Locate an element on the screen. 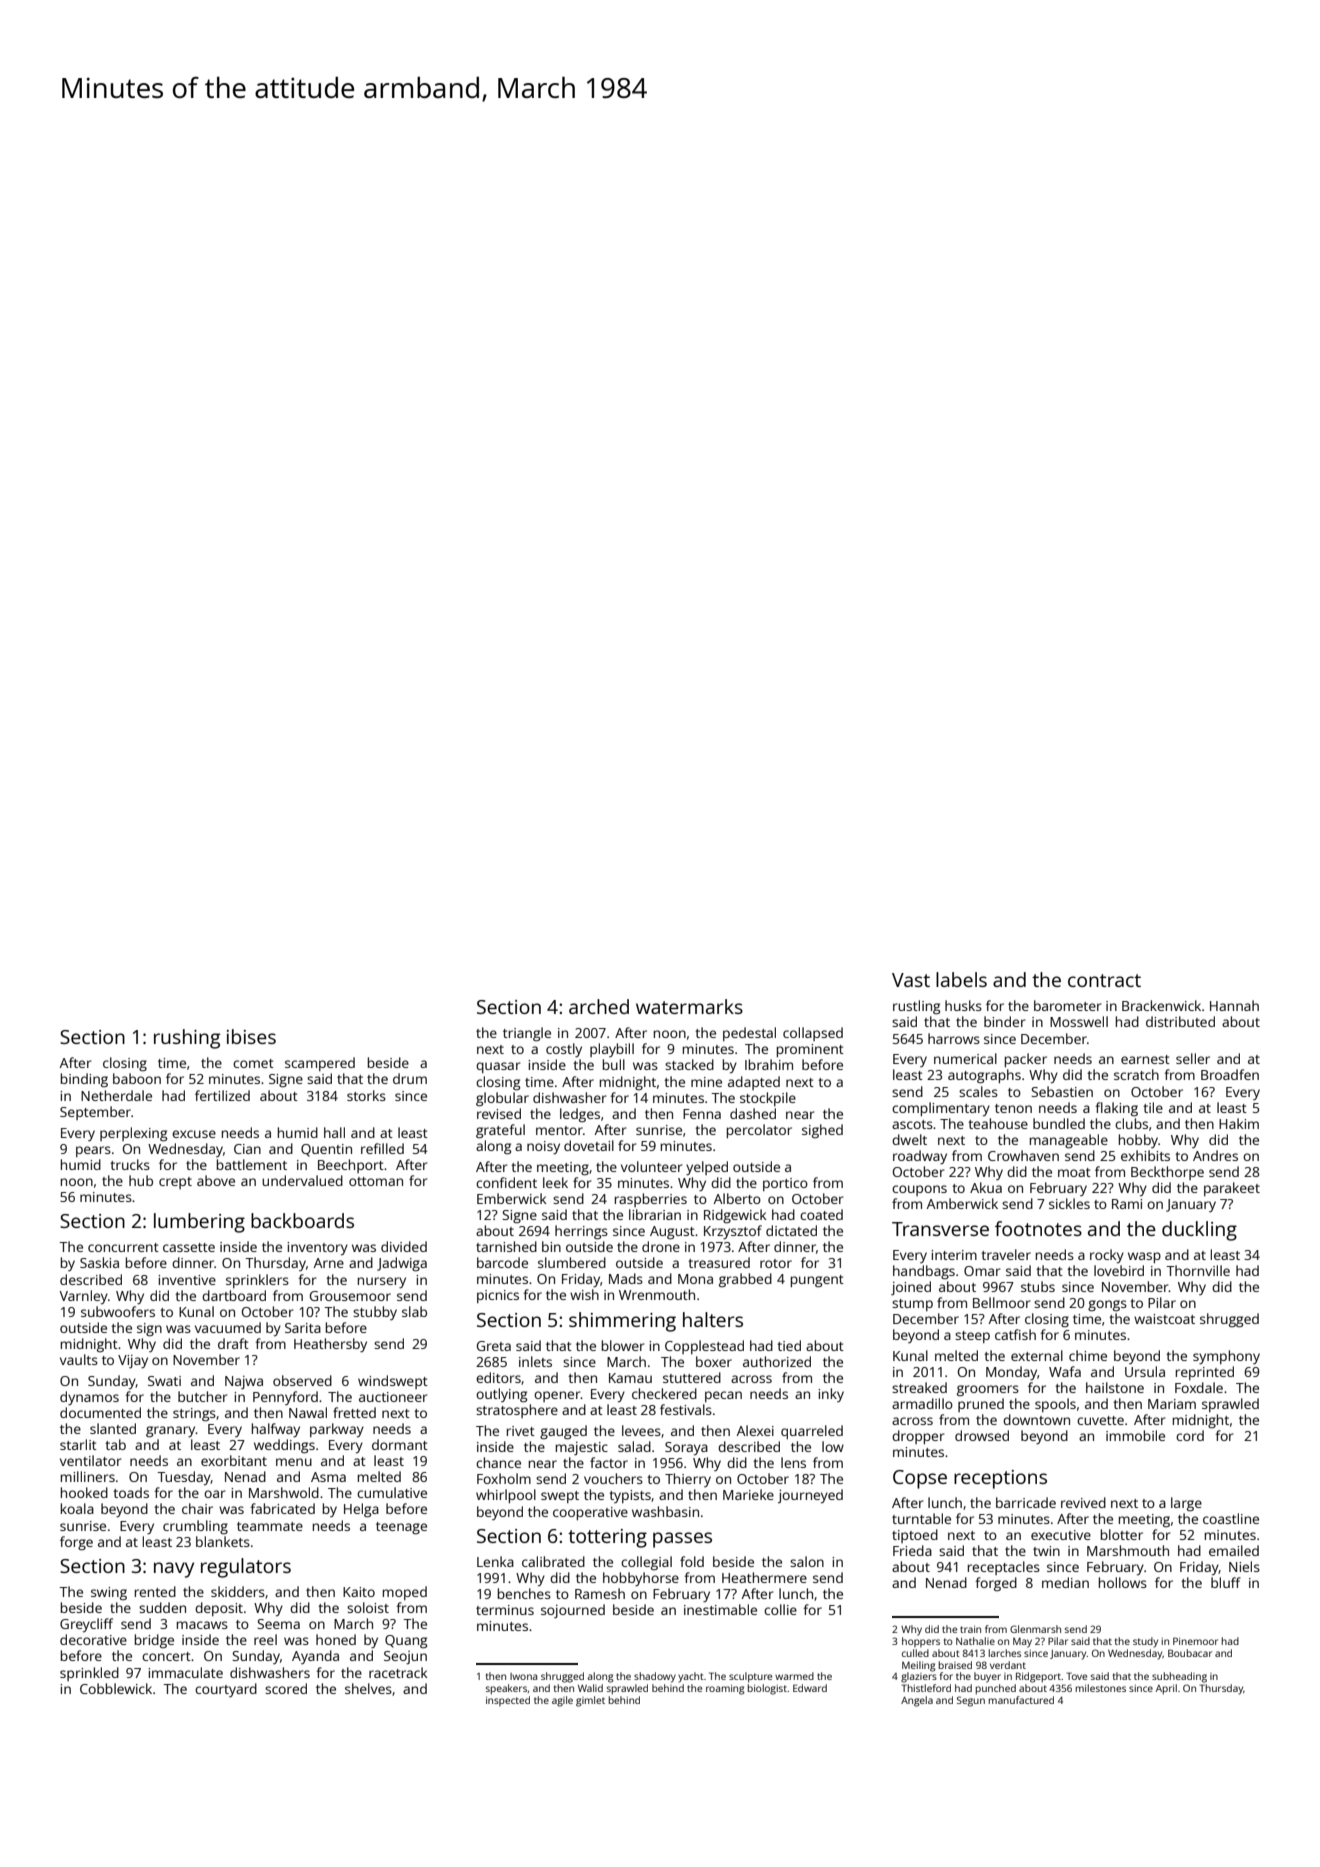 The image size is (1320, 1867). swing is located at coordinates (109, 1593).
